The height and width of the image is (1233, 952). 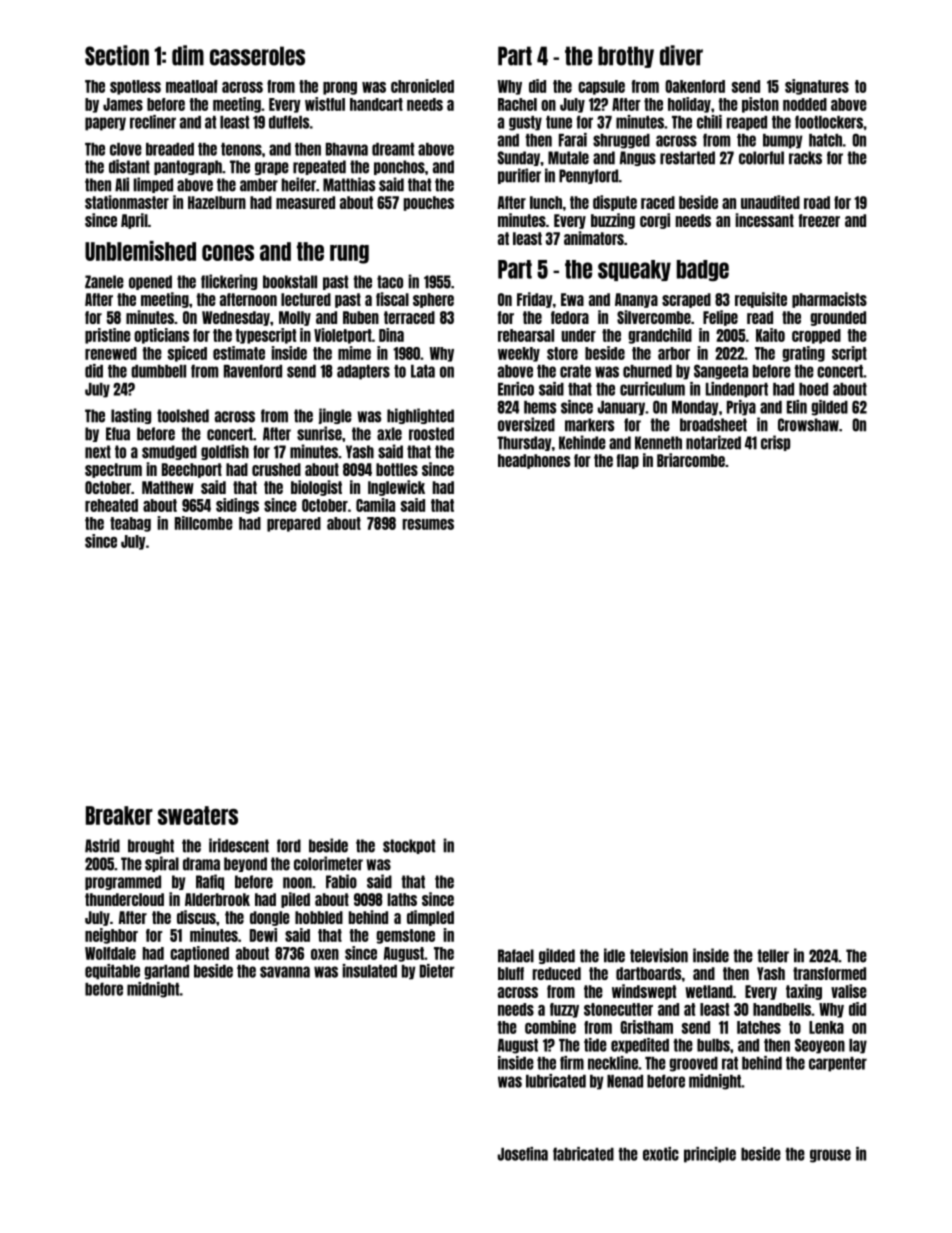 I want to click on grouse, so click(x=830, y=1156).
